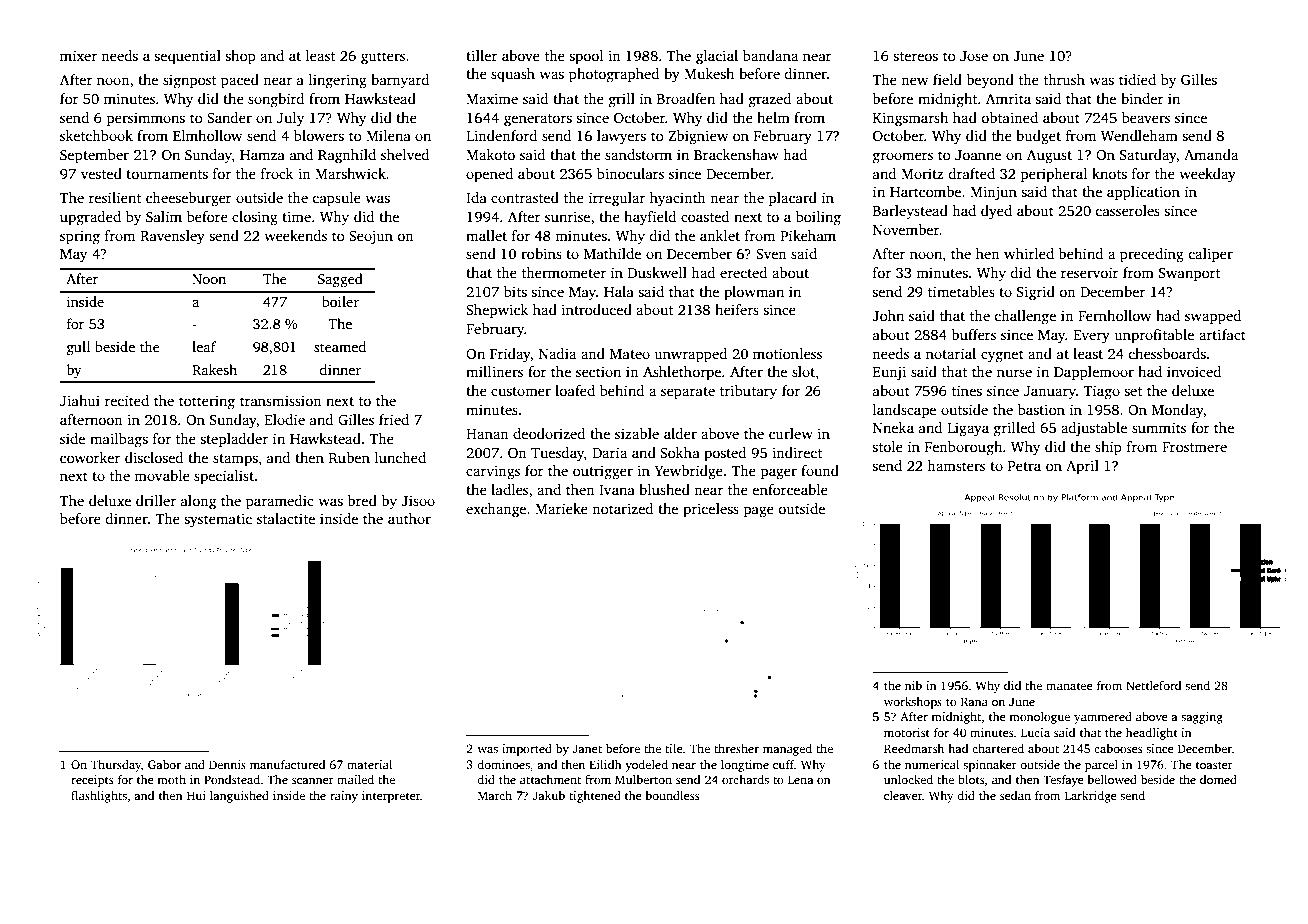 The width and height of the page is (1308, 924). Describe the element at coordinates (1002, 356) in the page. I see `cygnet` at that location.
